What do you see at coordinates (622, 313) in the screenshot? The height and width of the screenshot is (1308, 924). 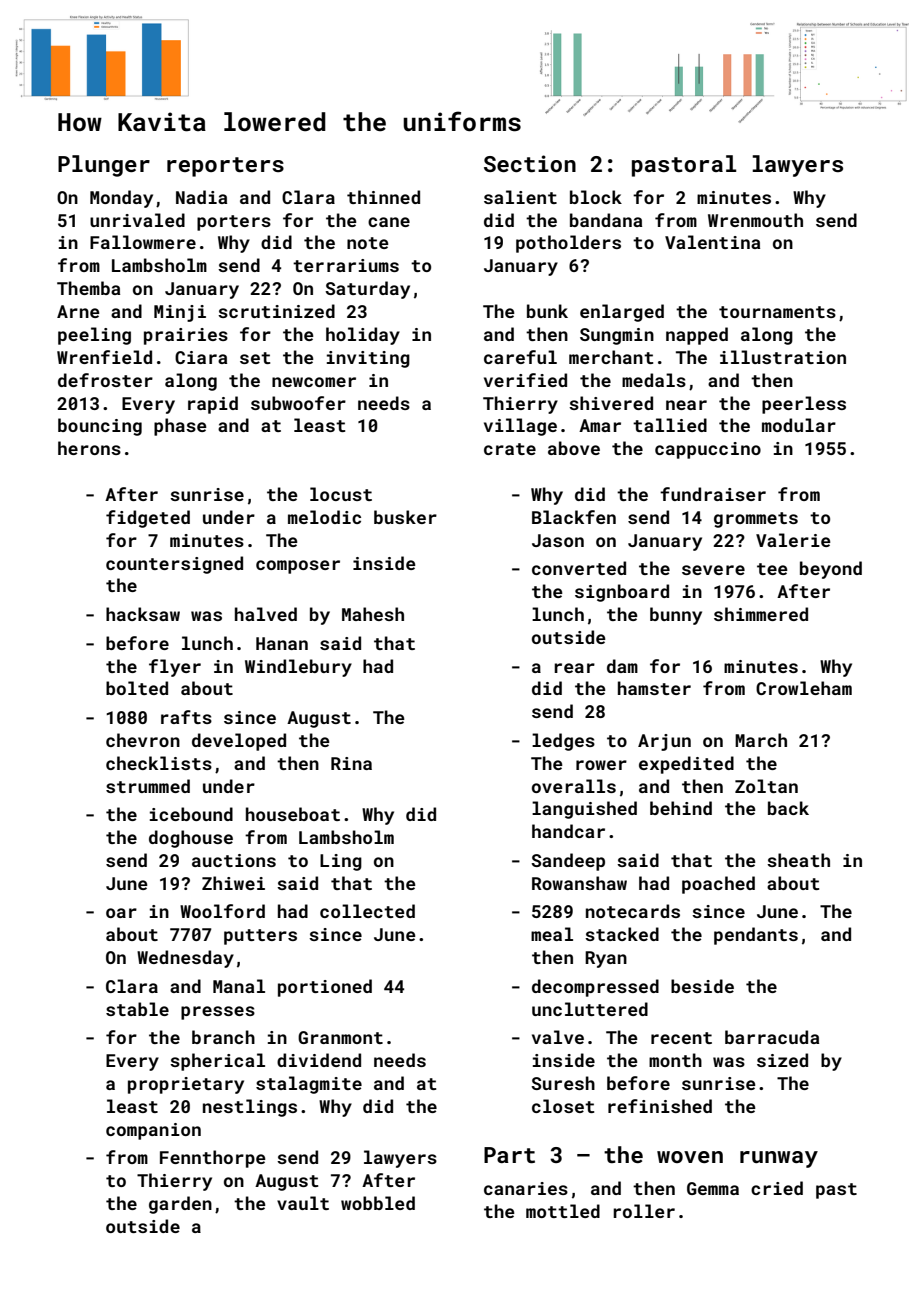 I see `enlarged` at bounding box center [622, 313].
